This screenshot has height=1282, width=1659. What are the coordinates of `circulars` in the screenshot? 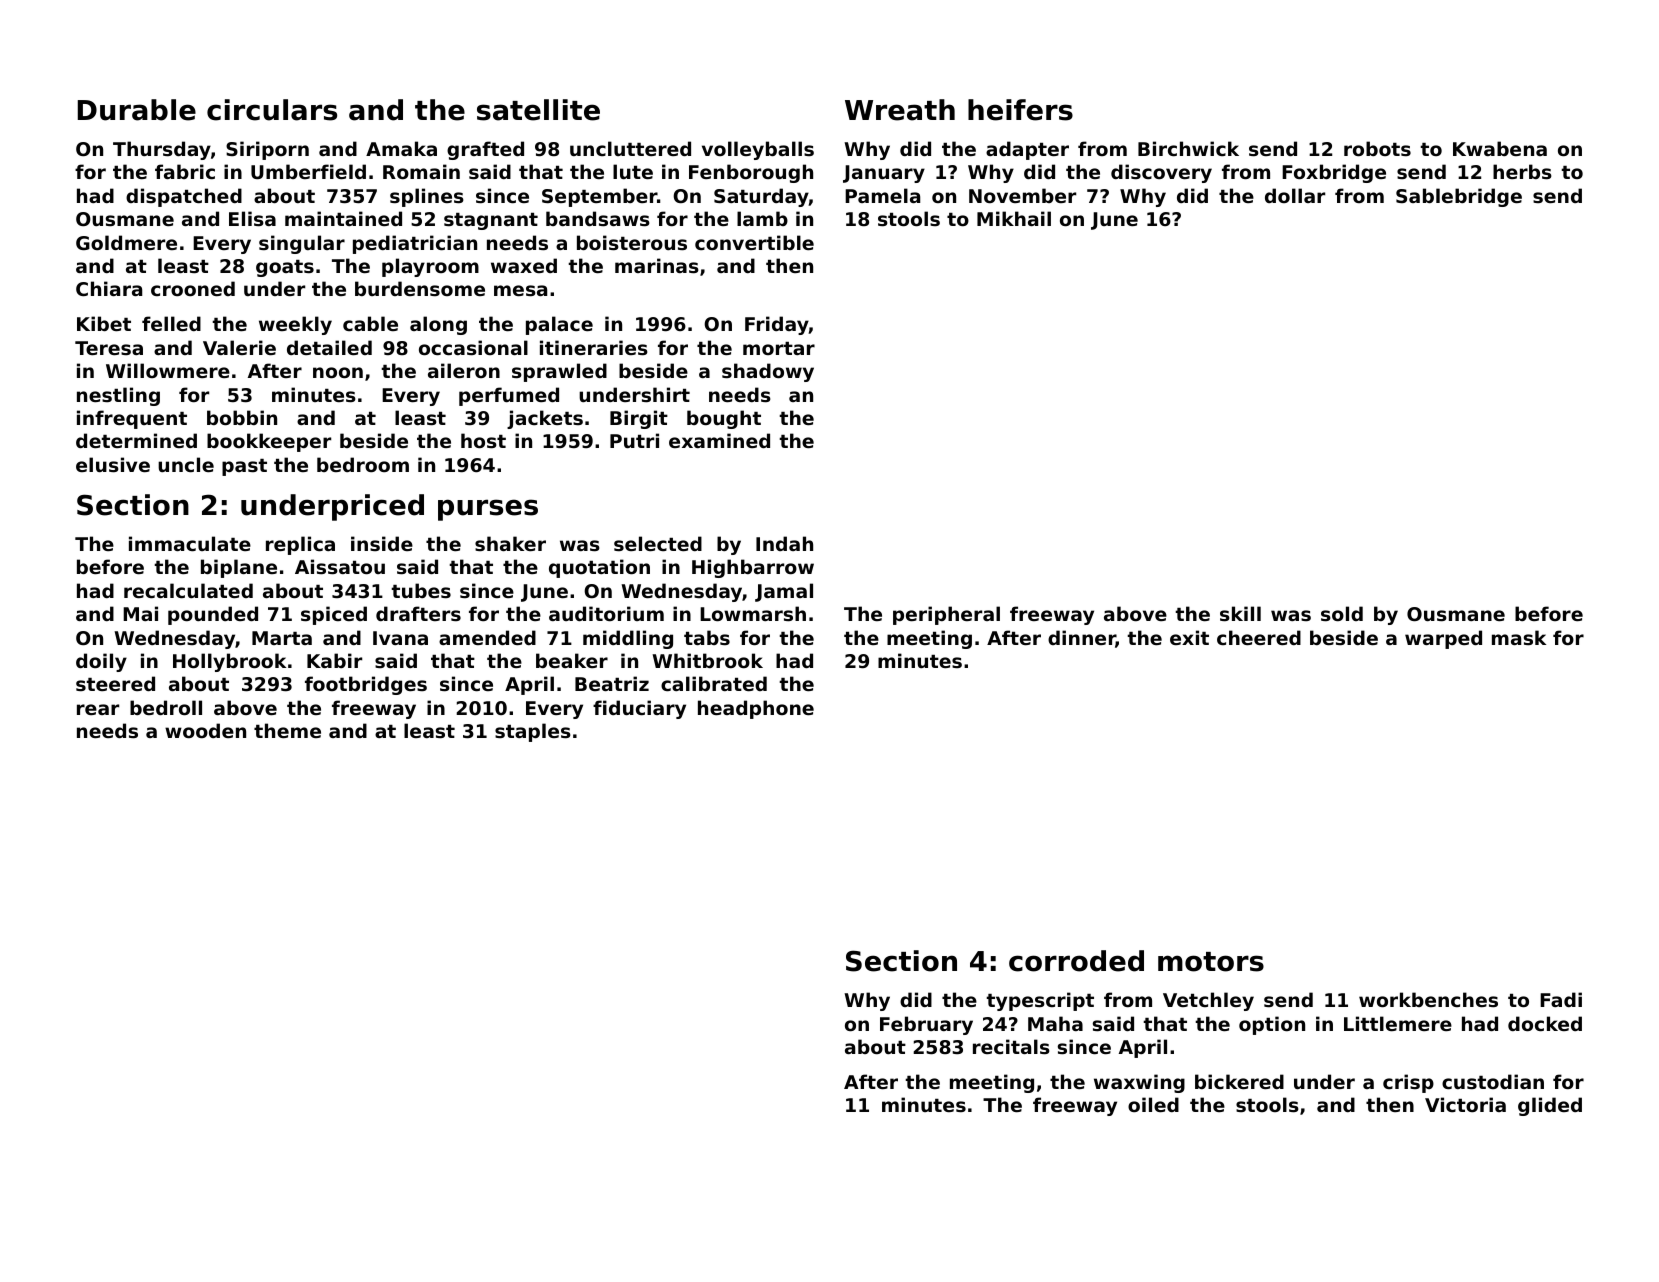 It's located at (272, 110).
